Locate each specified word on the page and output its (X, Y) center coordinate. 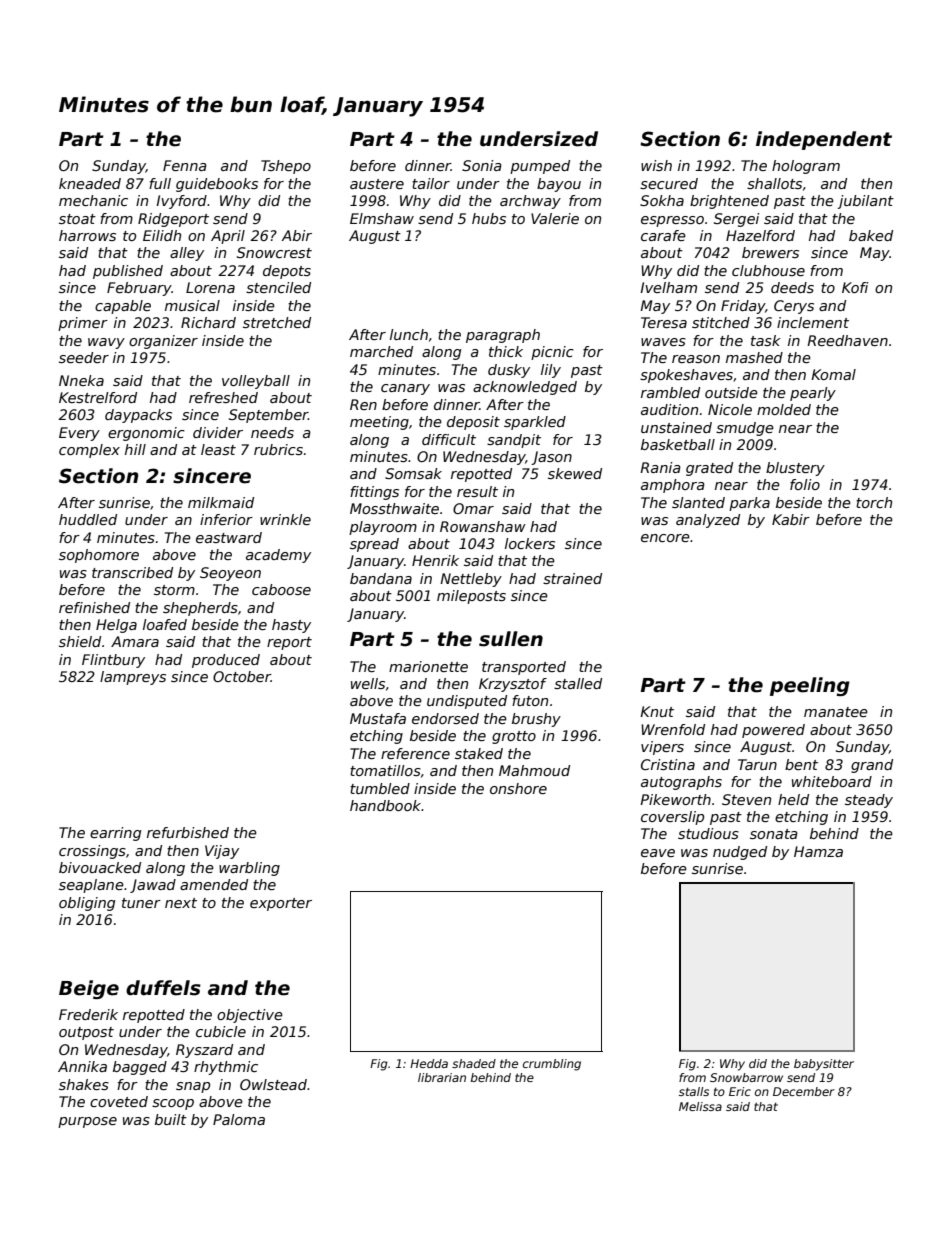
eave (658, 853)
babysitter (824, 1065)
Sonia (482, 165)
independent (824, 140)
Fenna (185, 165)
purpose (87, 1122)
